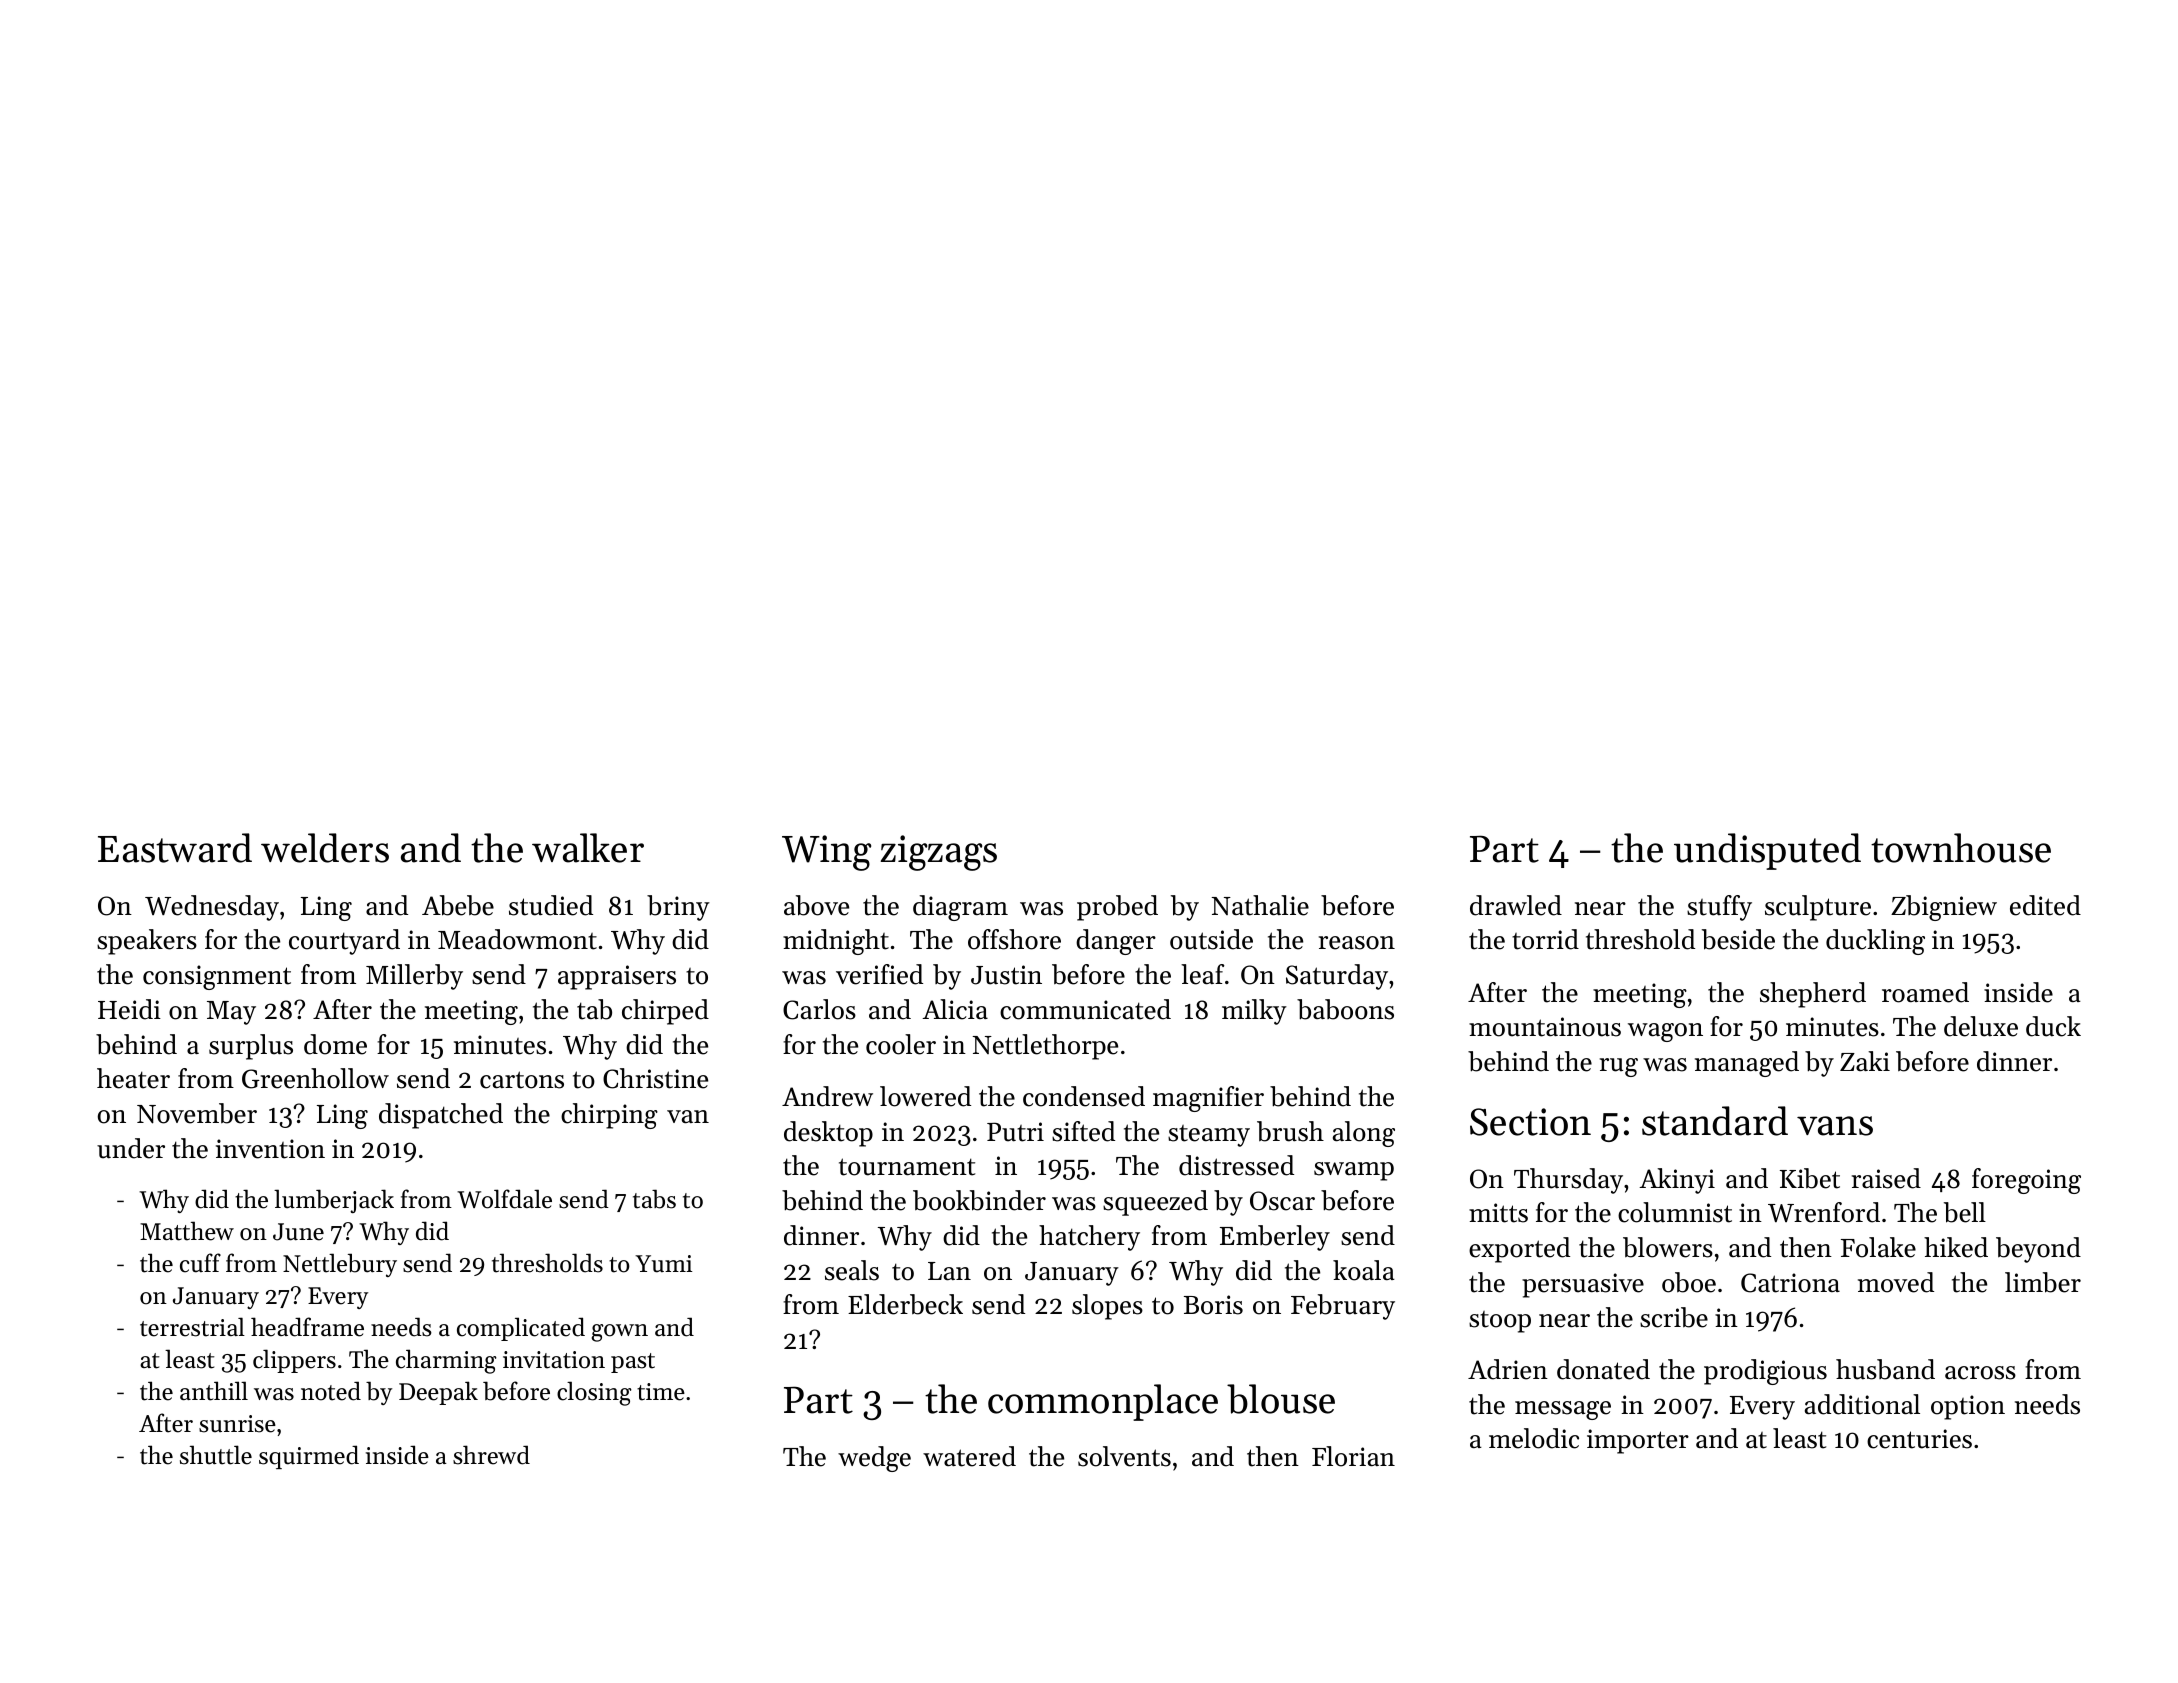 This screenshot has width=2178, height=1683. What do you see at coordinates (1961, 848) in the screenshot?
I see `townhouse` at bounding box center [1961, 848].
